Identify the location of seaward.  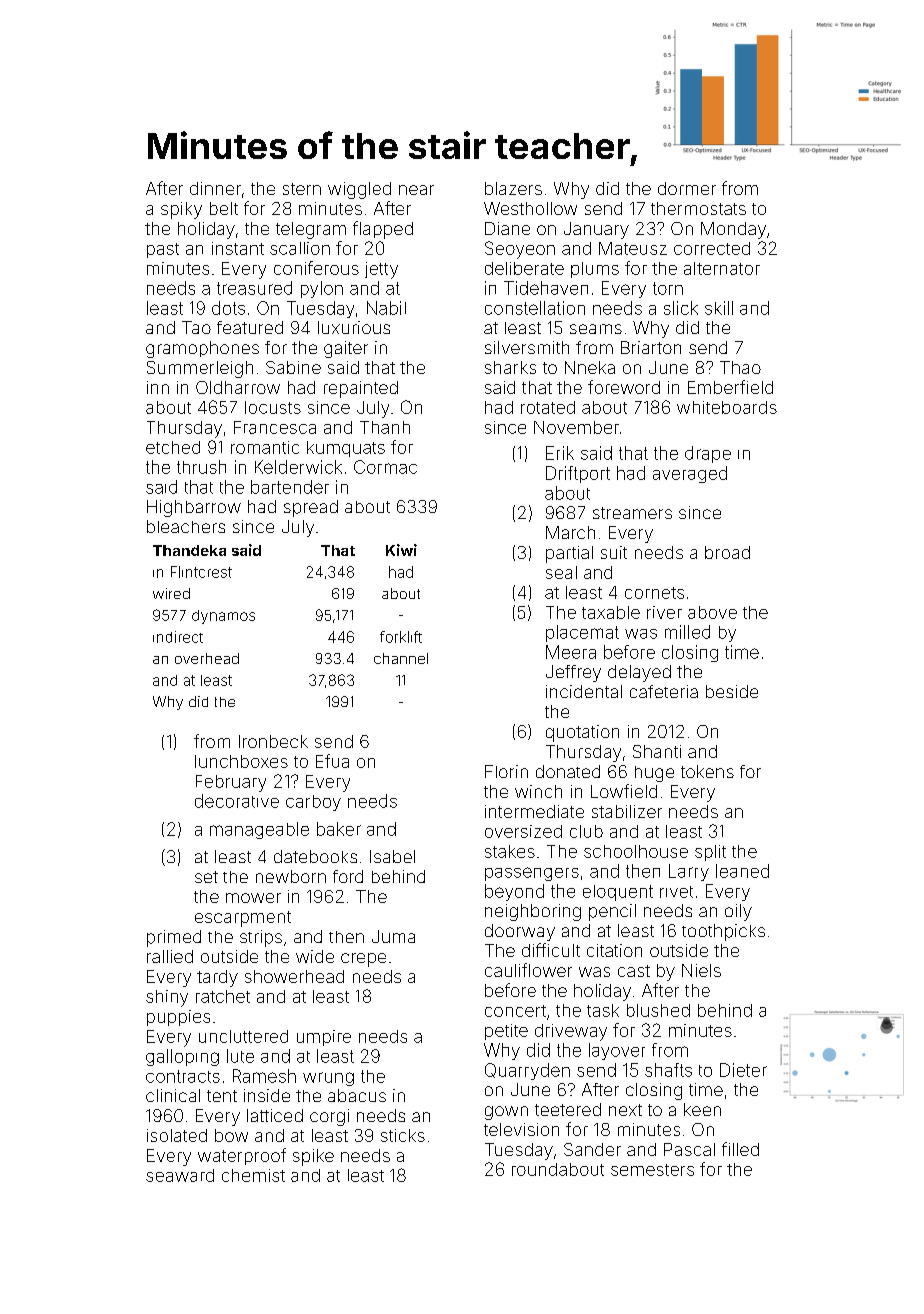
(180, 1175).
